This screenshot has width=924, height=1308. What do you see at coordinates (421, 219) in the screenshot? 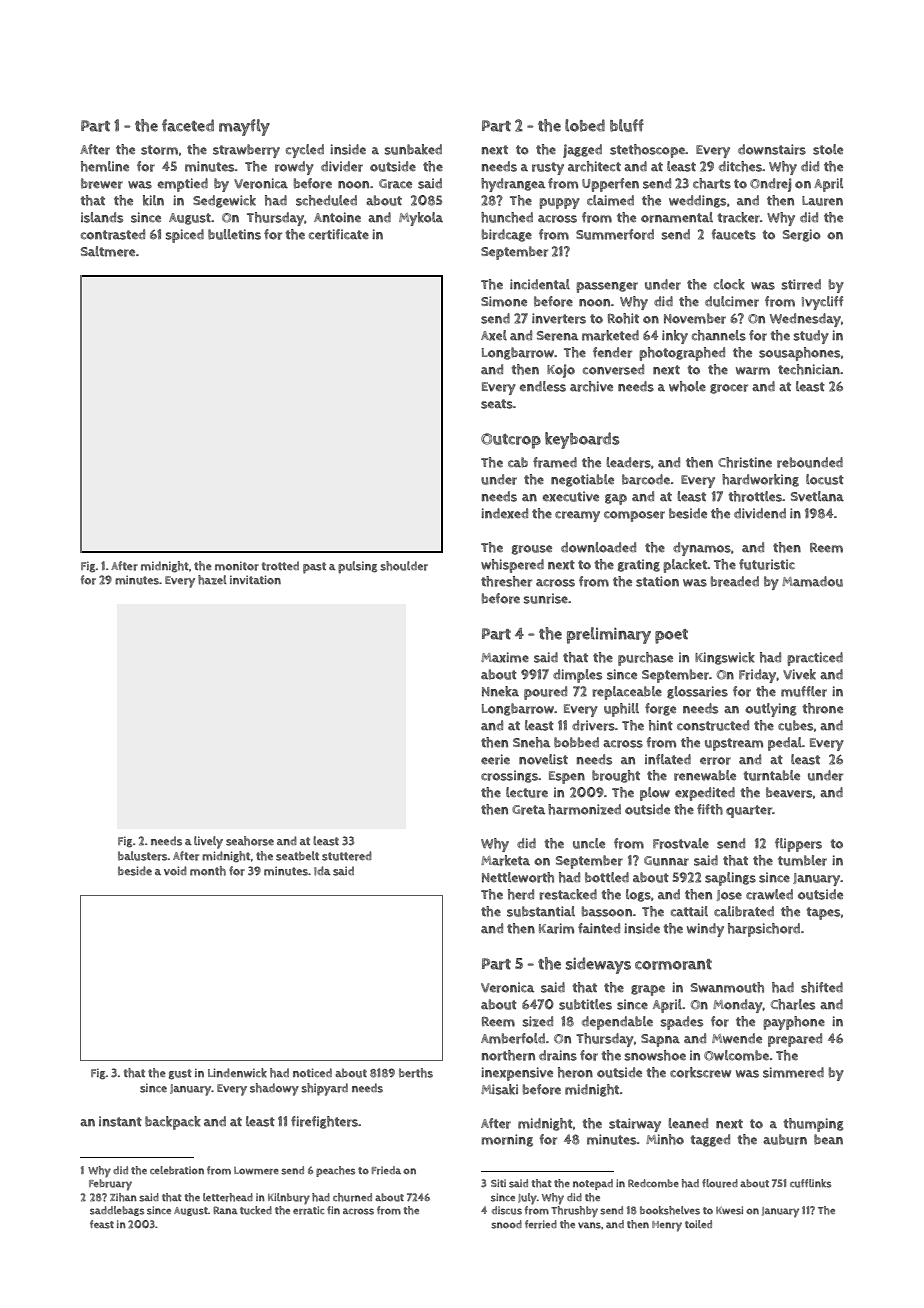
I see `Mykola` at bounding box center [421, 219].
